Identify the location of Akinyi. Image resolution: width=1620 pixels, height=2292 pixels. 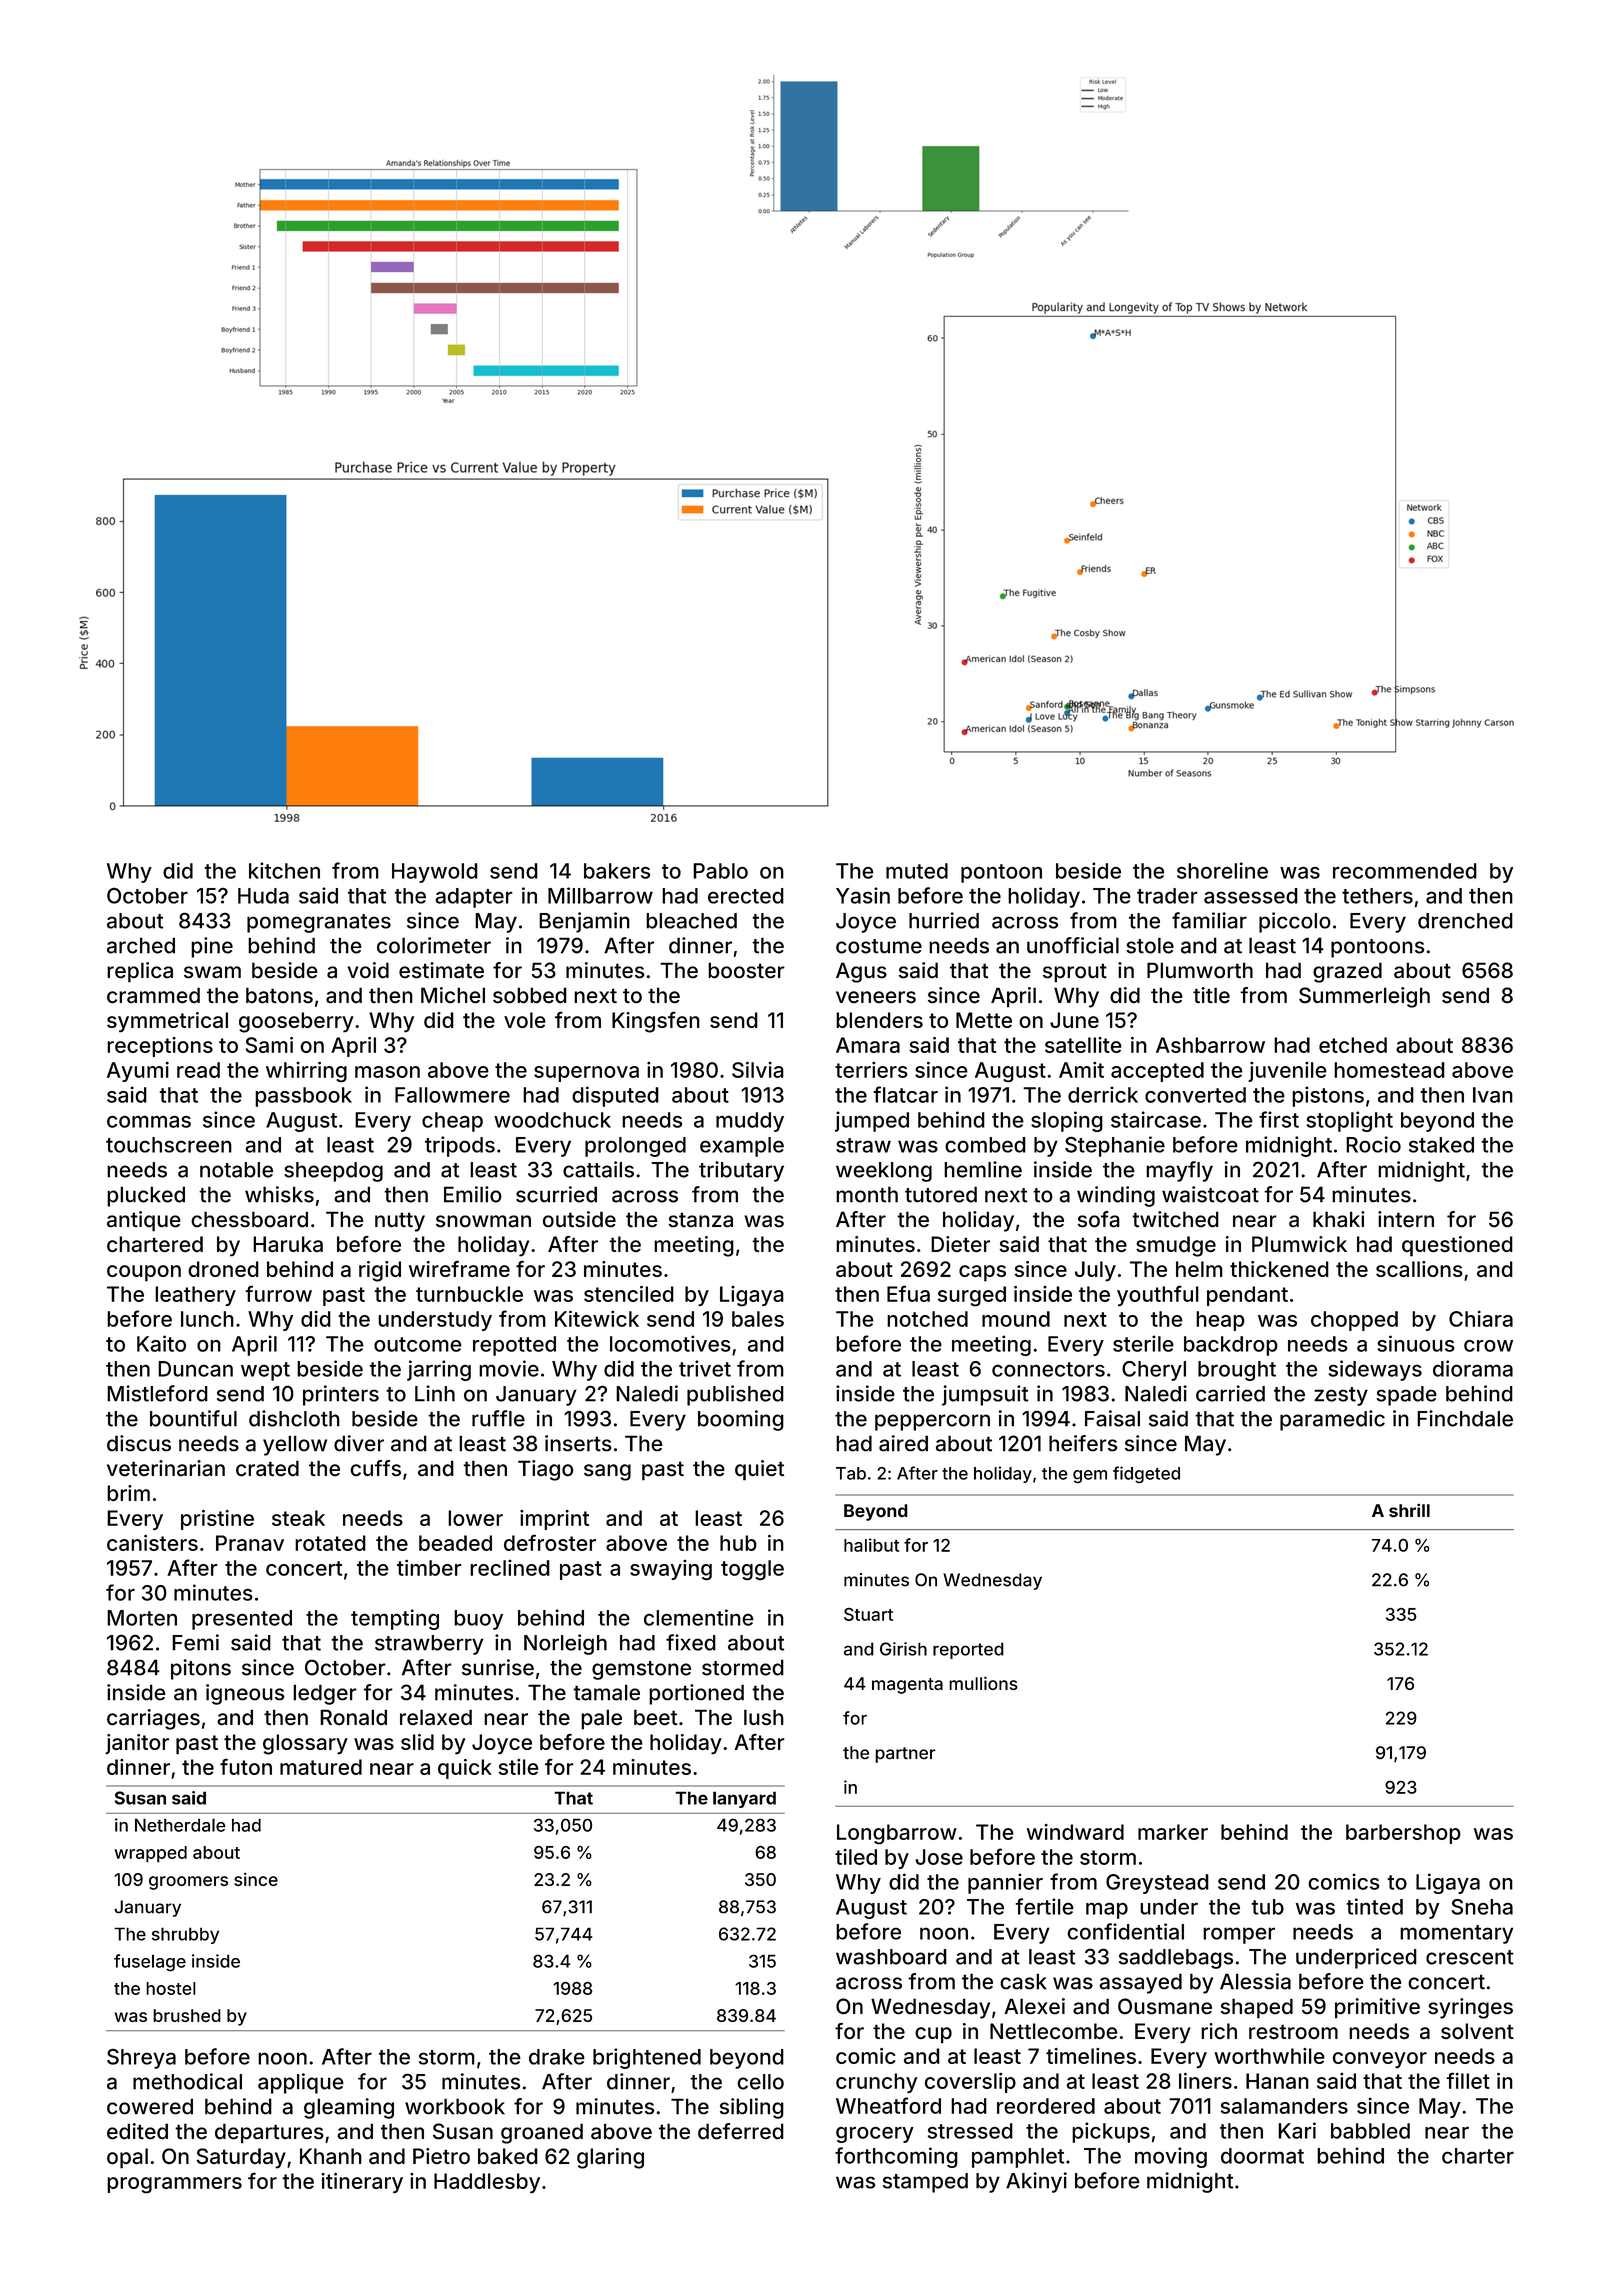
(1036, 2182).
